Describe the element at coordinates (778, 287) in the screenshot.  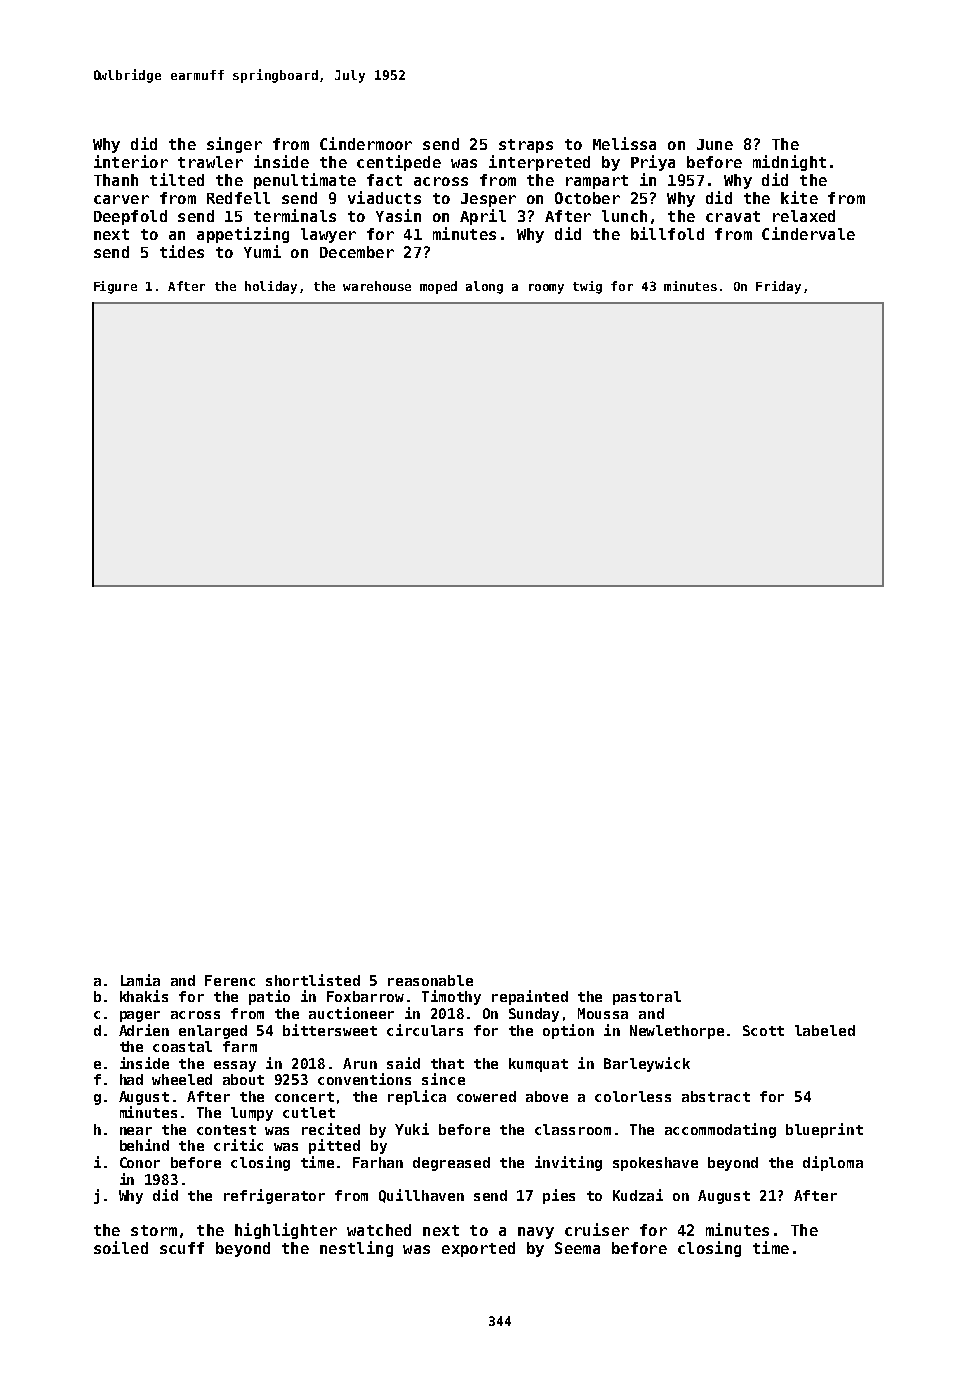
I see `Friday` at that location.
